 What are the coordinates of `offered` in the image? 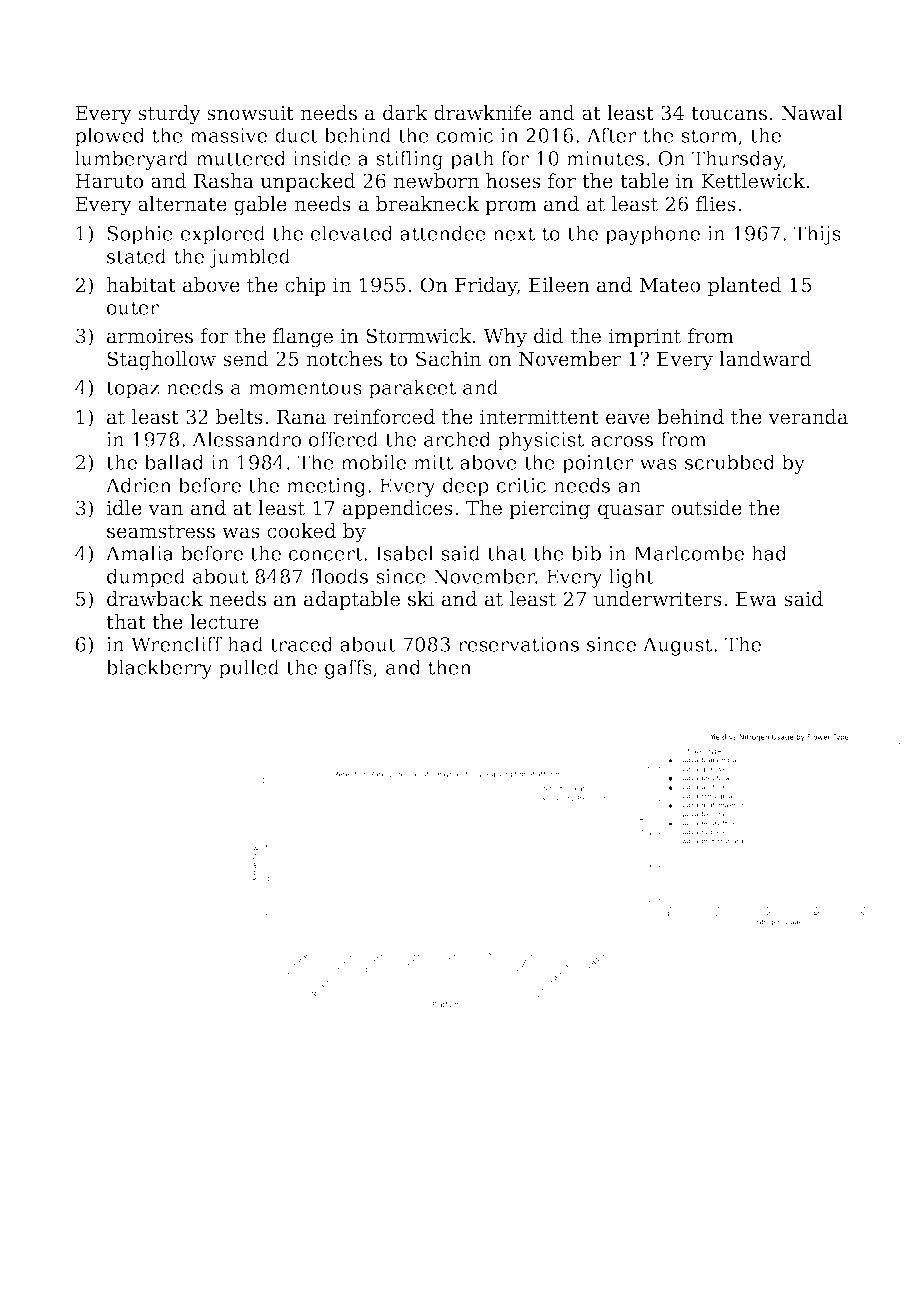 It's located at (344, 439).
